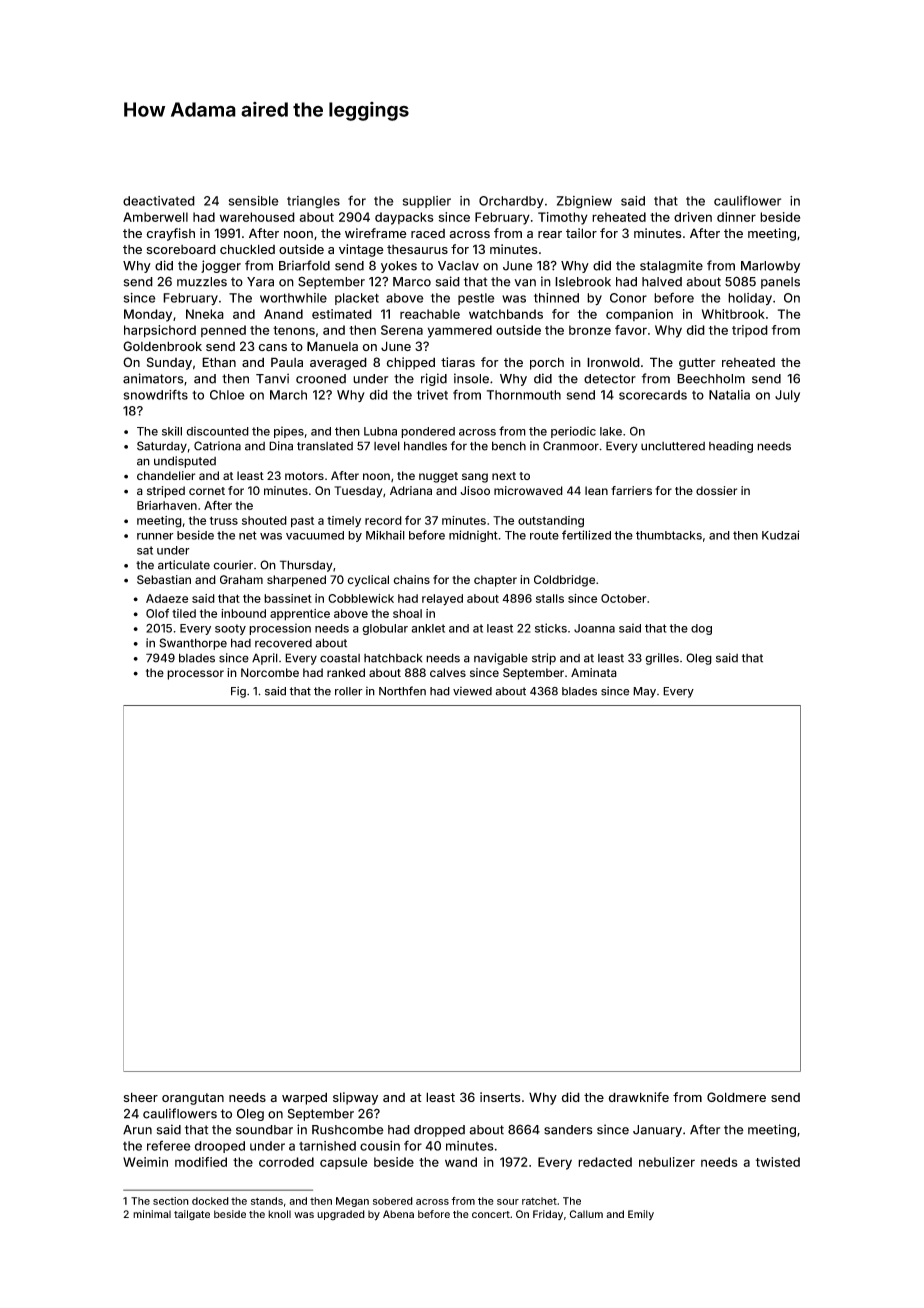 This image has width=924, height=1308. Describe the element at coordinates (750, 331) in the image. I see `tripod` at that location.
